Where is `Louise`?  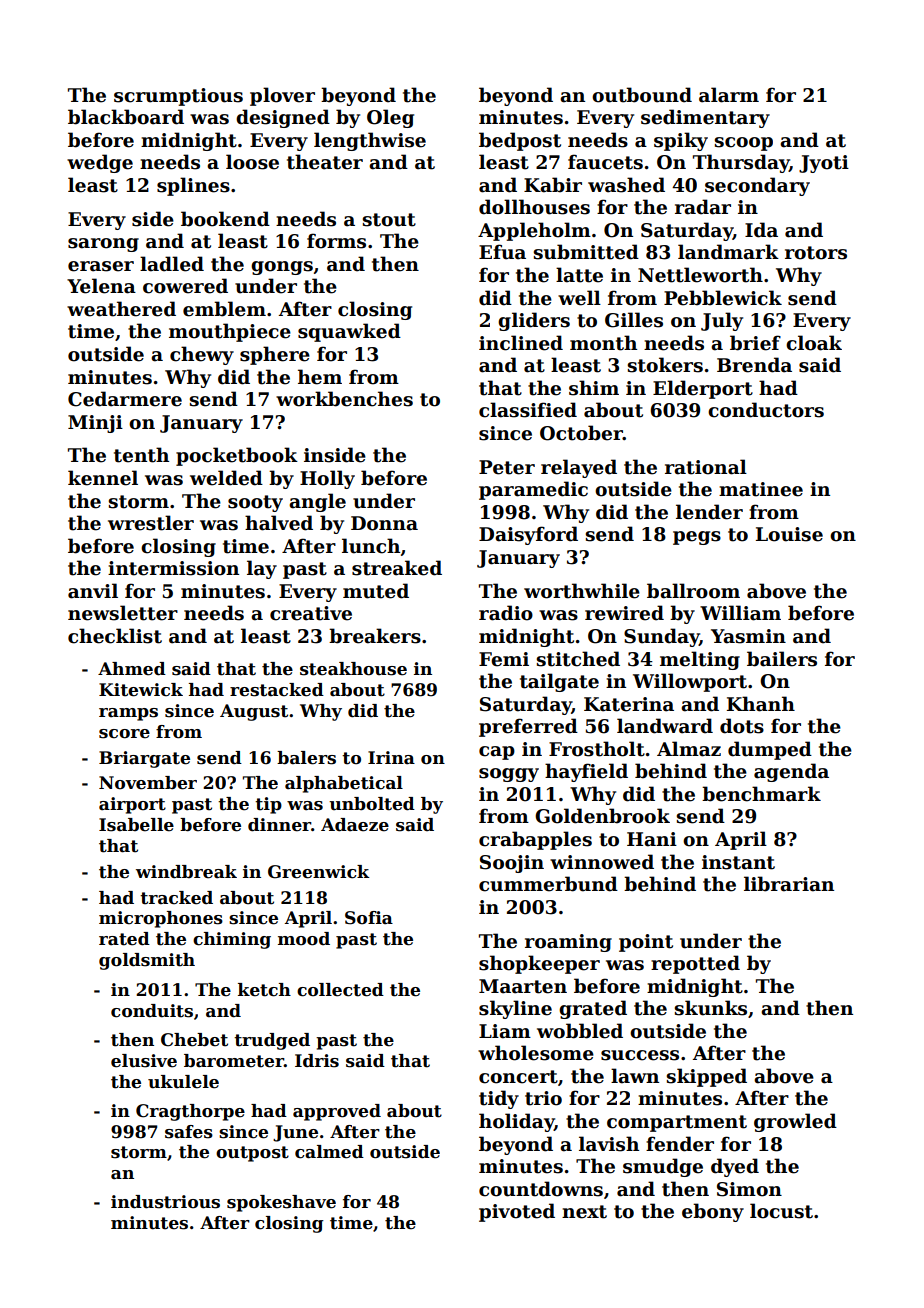
Louise is located at coordinates (789, 534).
